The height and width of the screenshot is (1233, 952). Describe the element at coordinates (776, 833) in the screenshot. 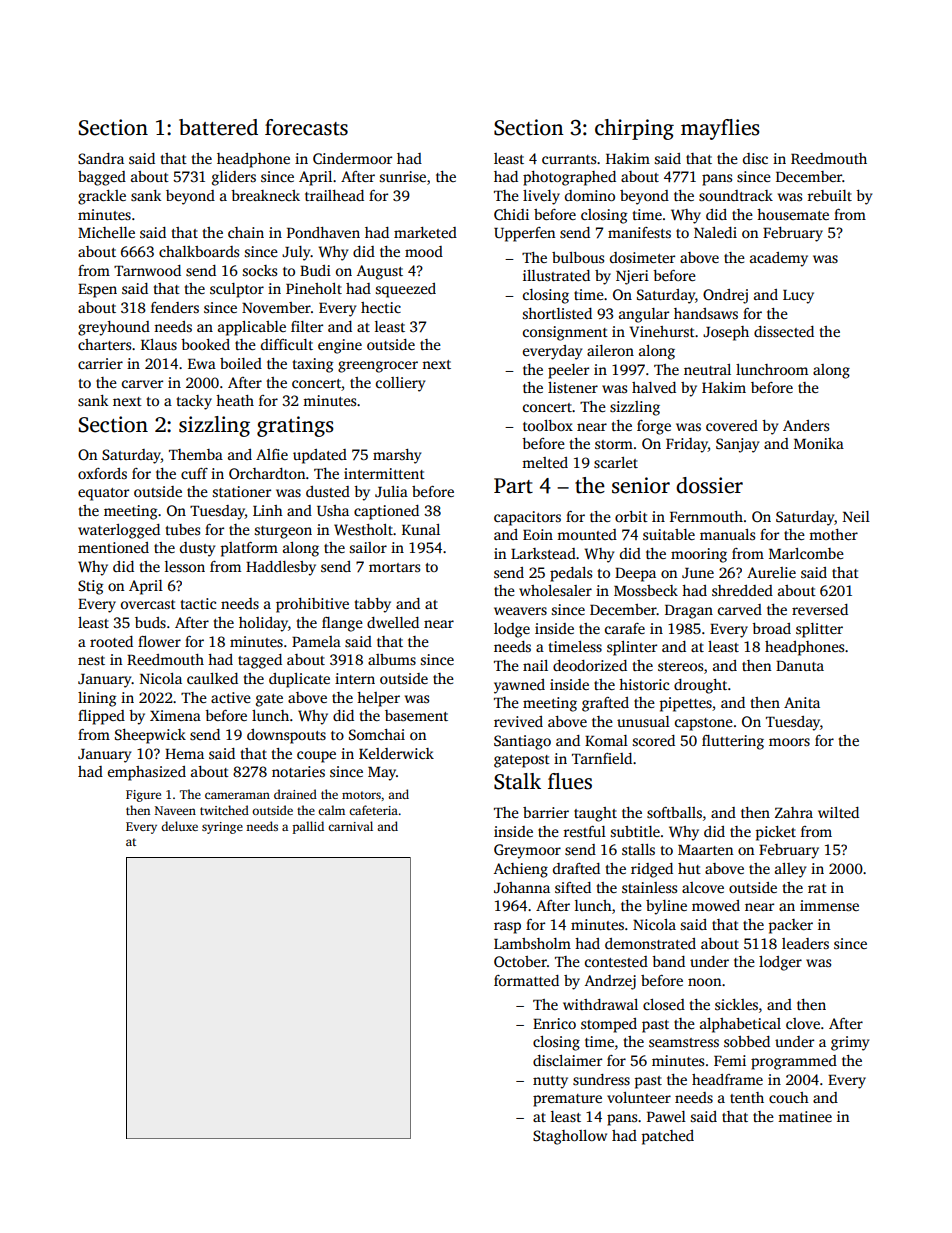

I see `picket` at that location.
